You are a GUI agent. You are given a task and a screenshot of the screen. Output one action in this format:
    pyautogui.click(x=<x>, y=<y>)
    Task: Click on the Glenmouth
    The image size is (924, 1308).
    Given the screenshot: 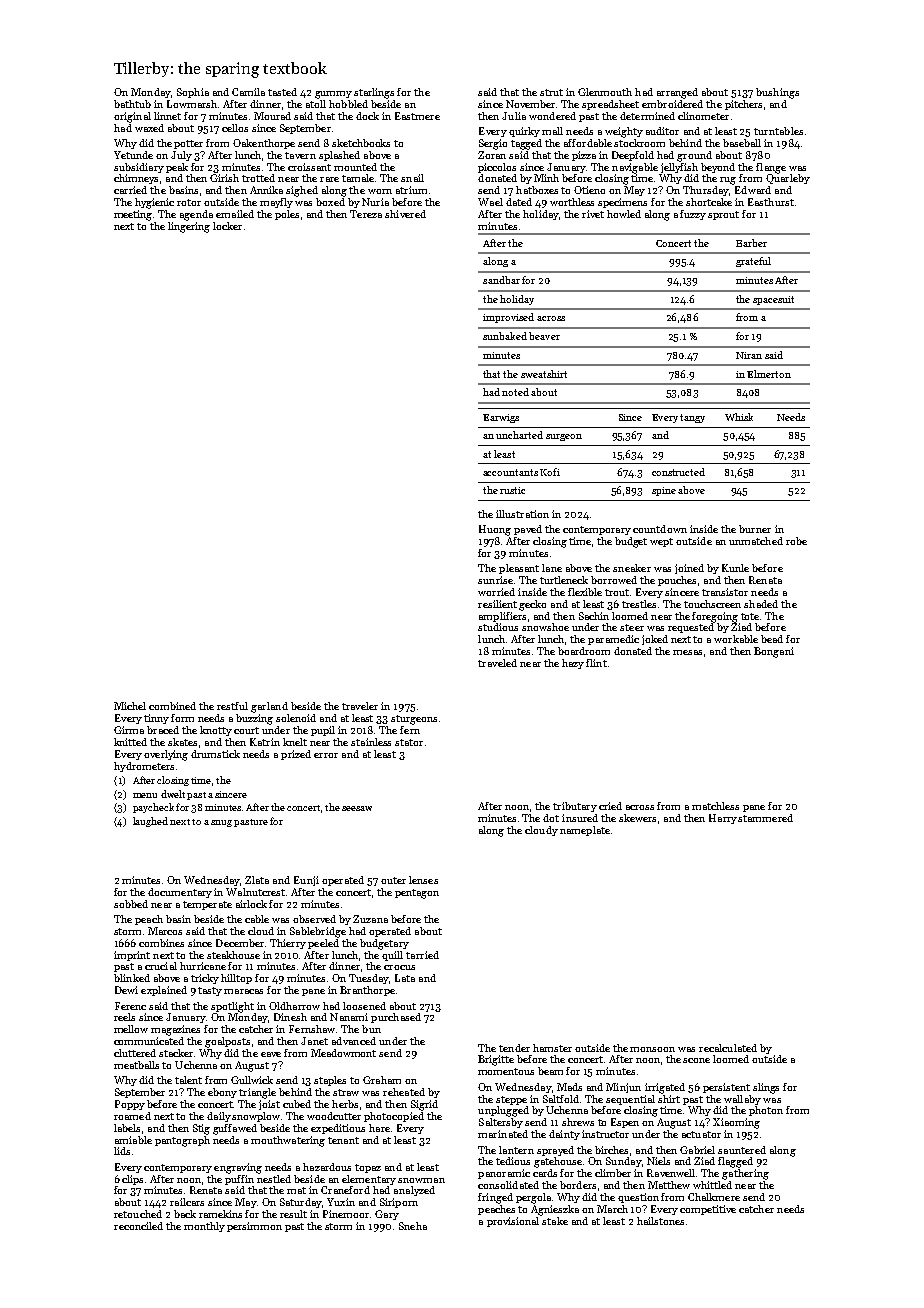 What is the action you would take?
    pyautogui.click(x=605, y=92)
